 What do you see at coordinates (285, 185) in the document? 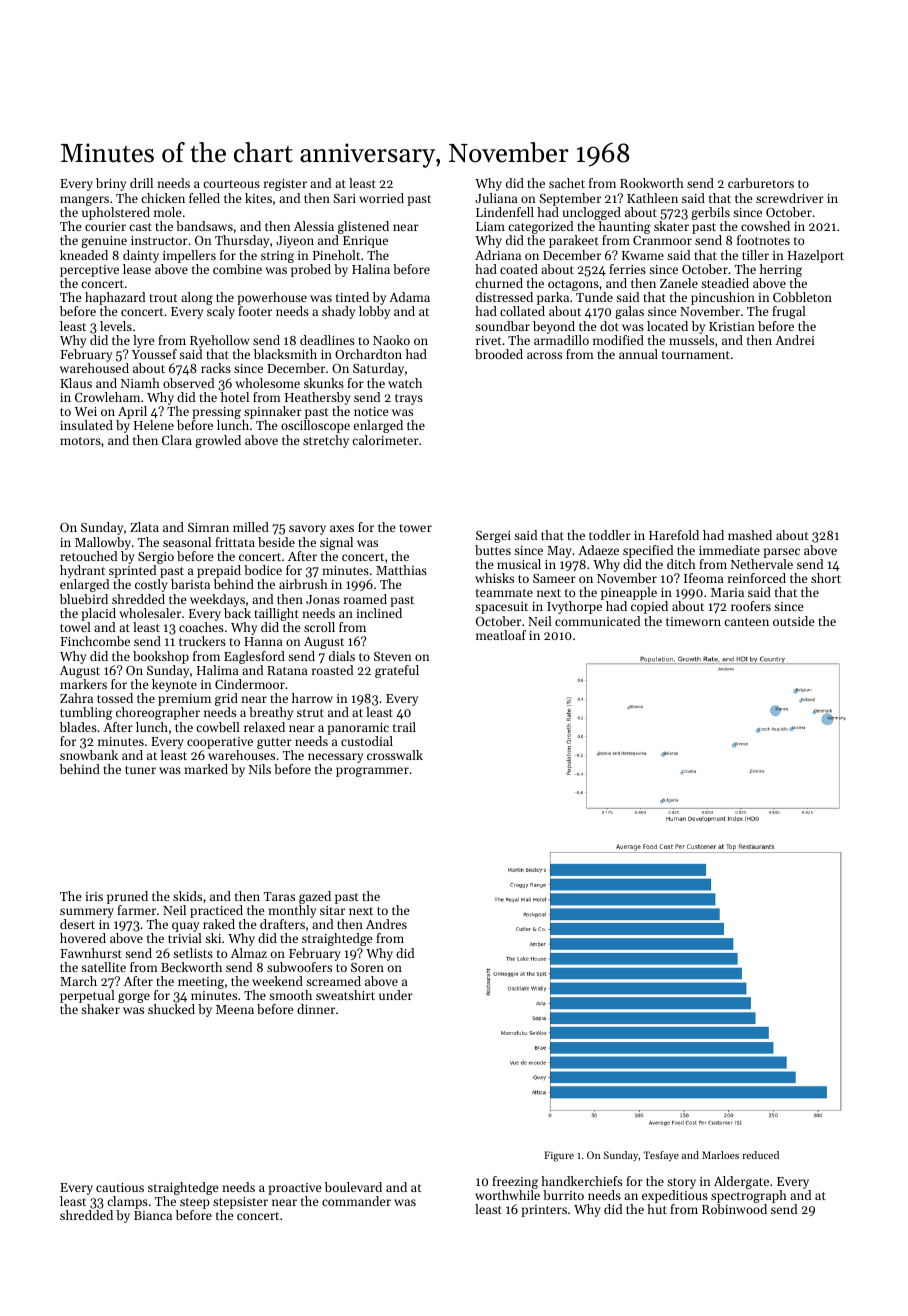
I see `register` at bounding box center [285, 185].
